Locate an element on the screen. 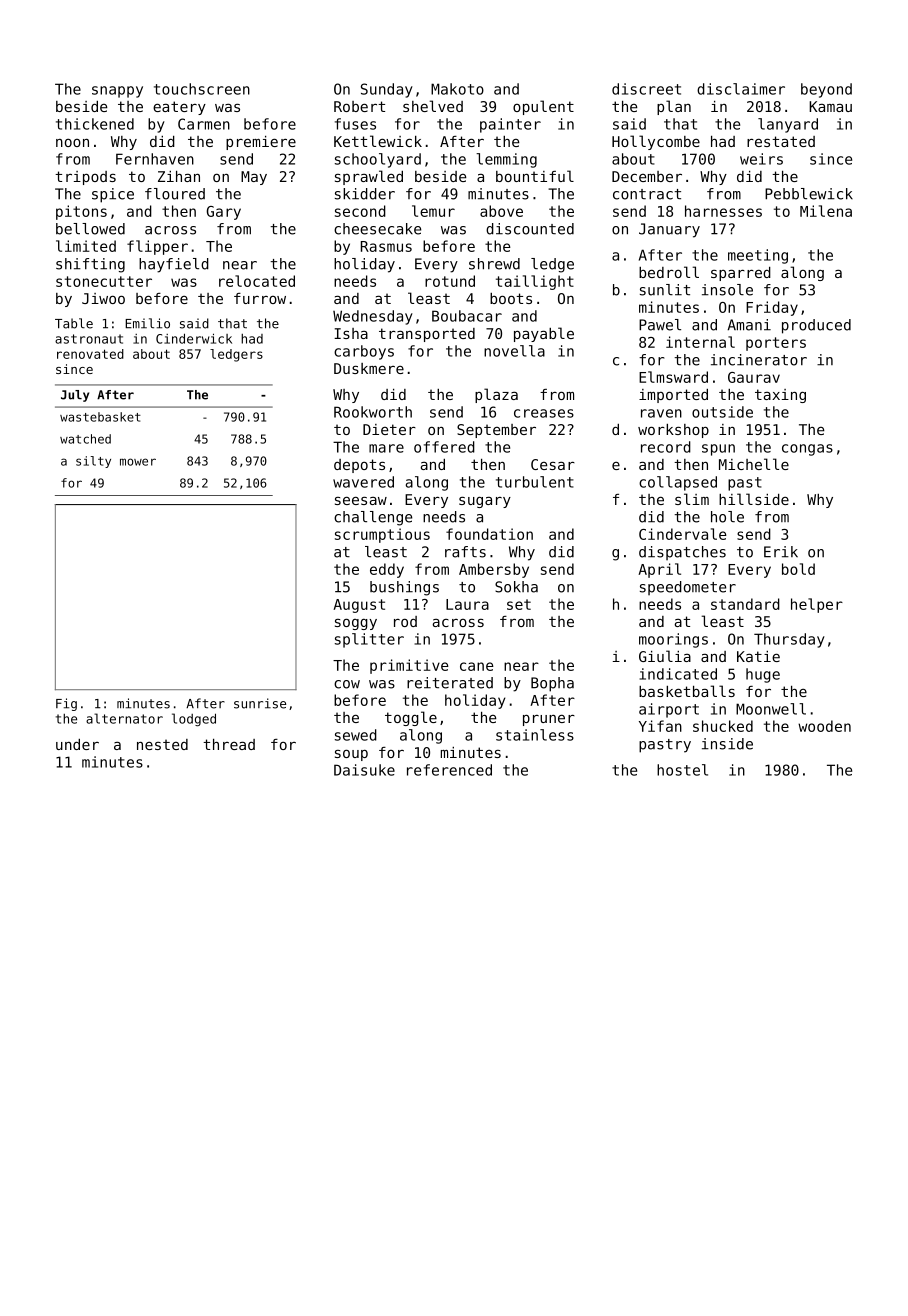 The height and width of the screenshot is (1316, 908). carboys is located at coordinates (364, 352).
